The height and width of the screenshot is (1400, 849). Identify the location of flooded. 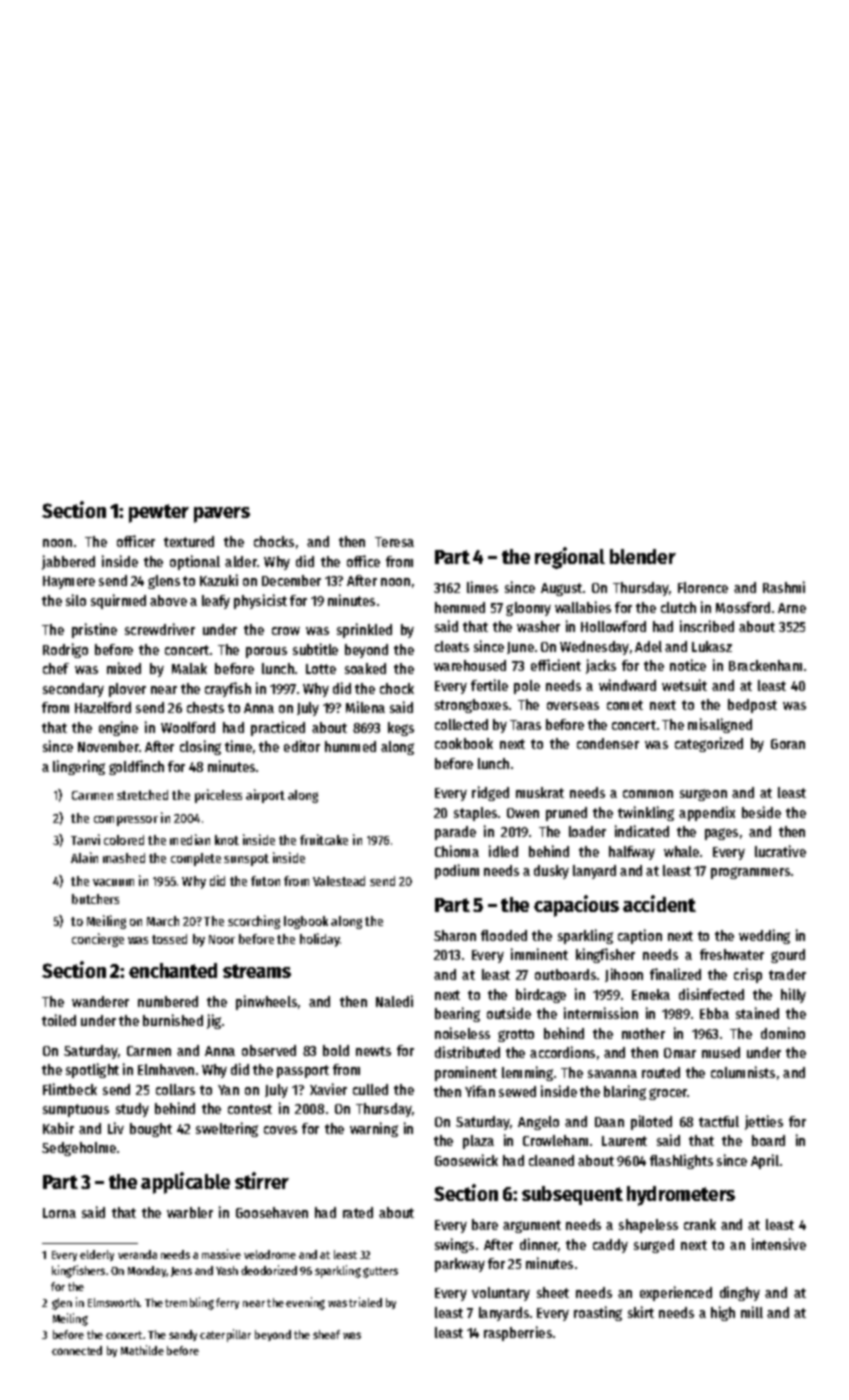
(504, 935).
